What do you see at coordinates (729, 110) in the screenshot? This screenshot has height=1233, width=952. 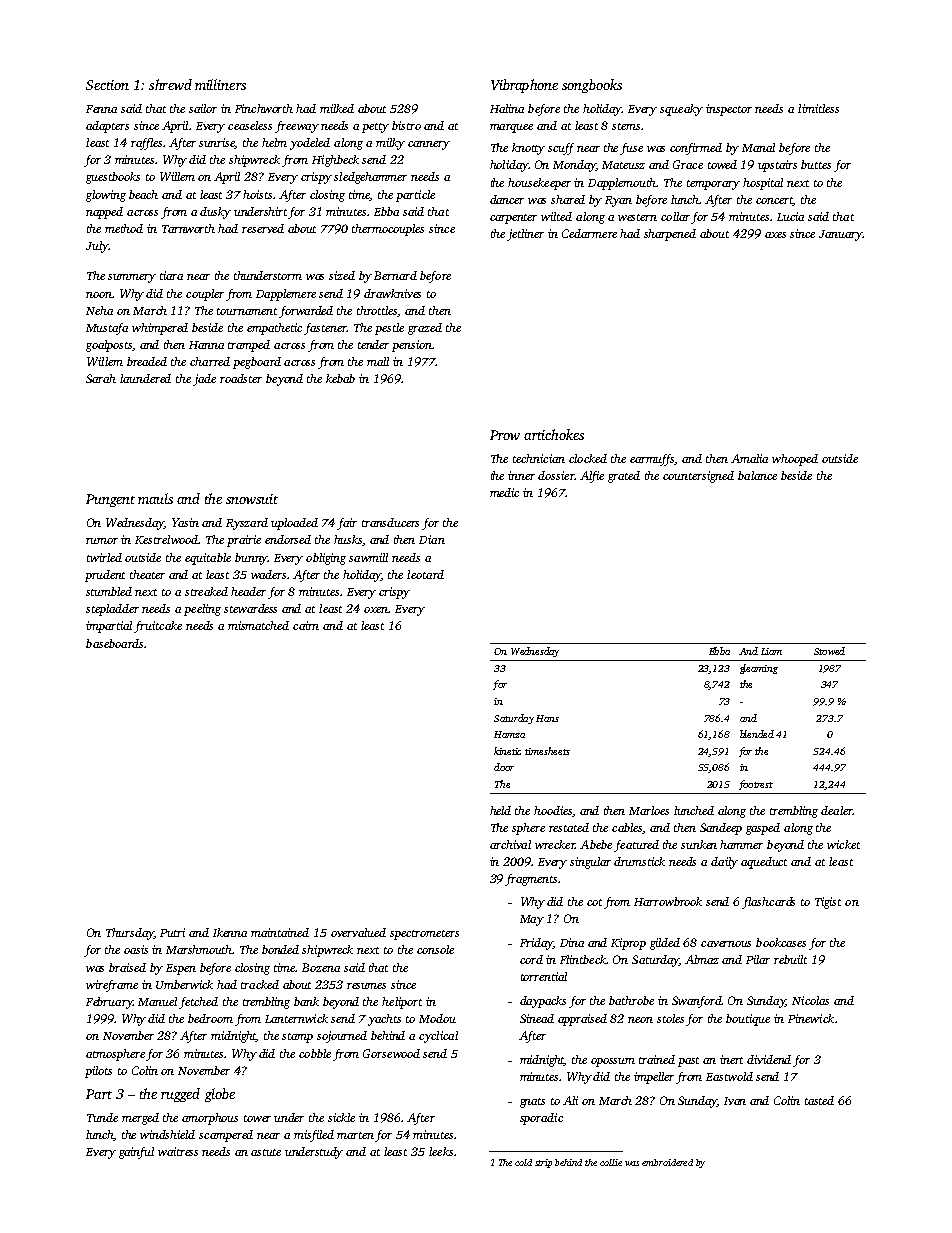 I see `inspector` at bounding box center [729, 110].
